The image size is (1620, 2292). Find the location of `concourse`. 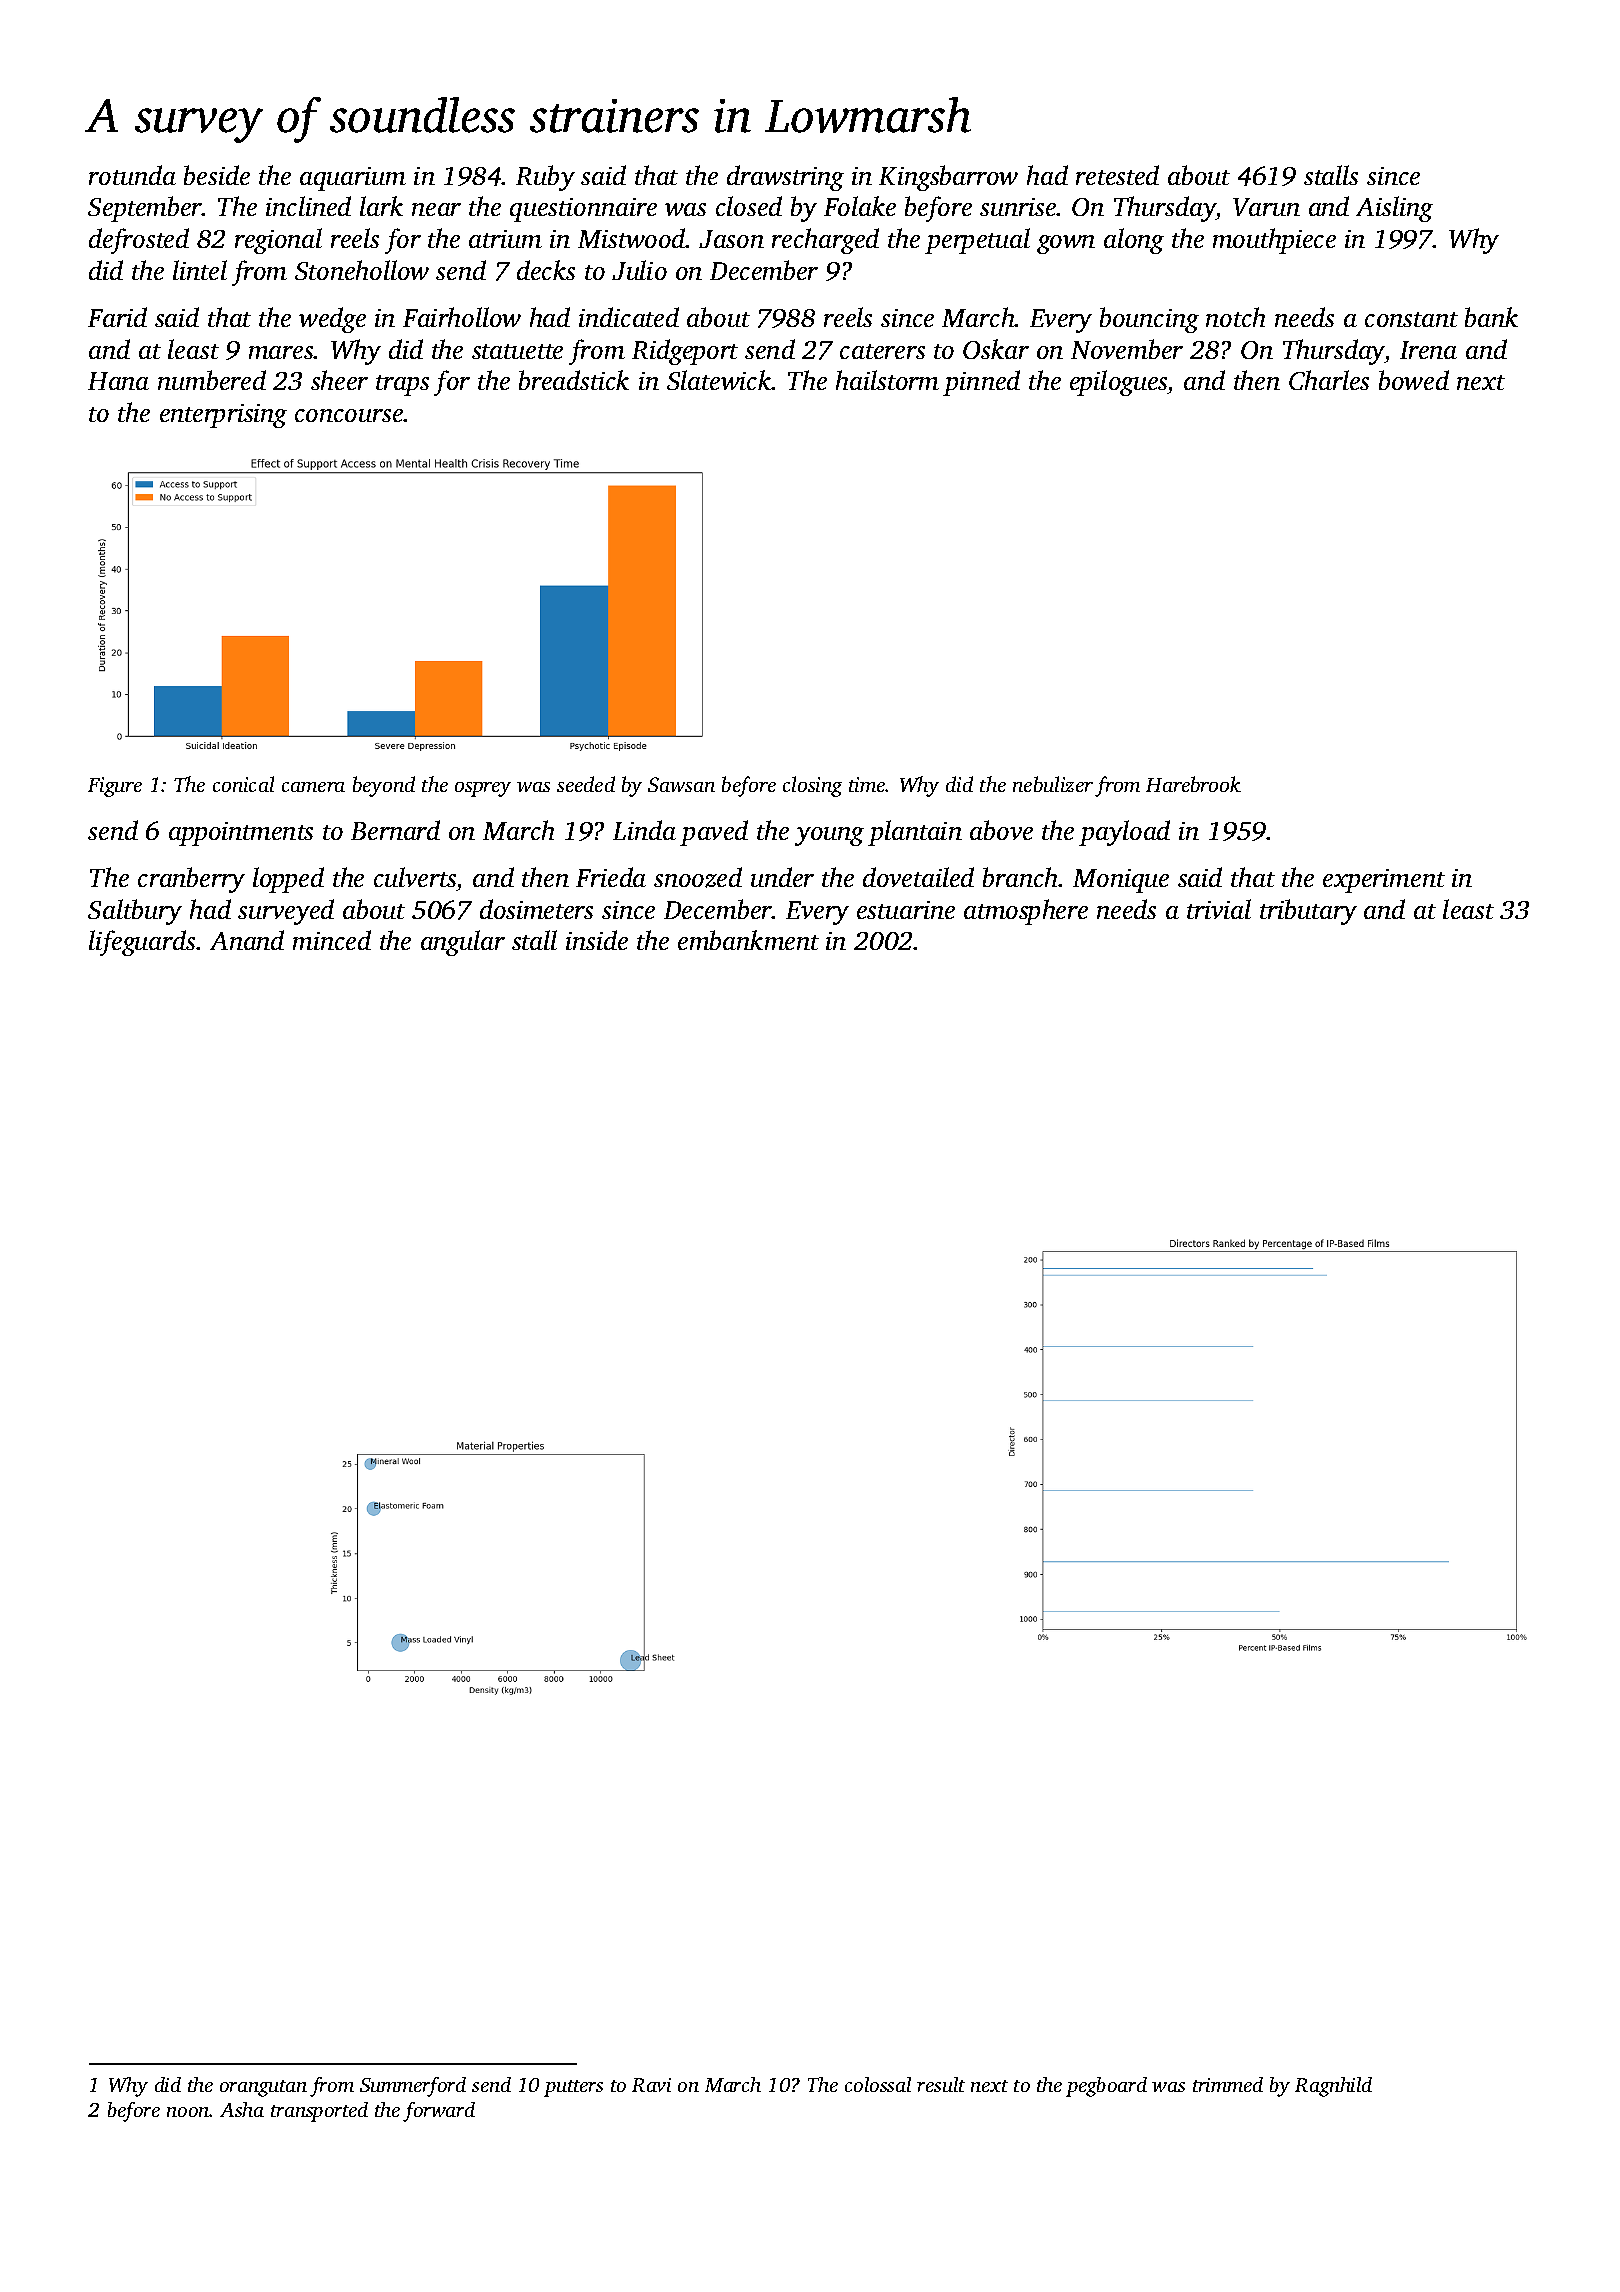

concourse is located at coordinates (349, 415).
